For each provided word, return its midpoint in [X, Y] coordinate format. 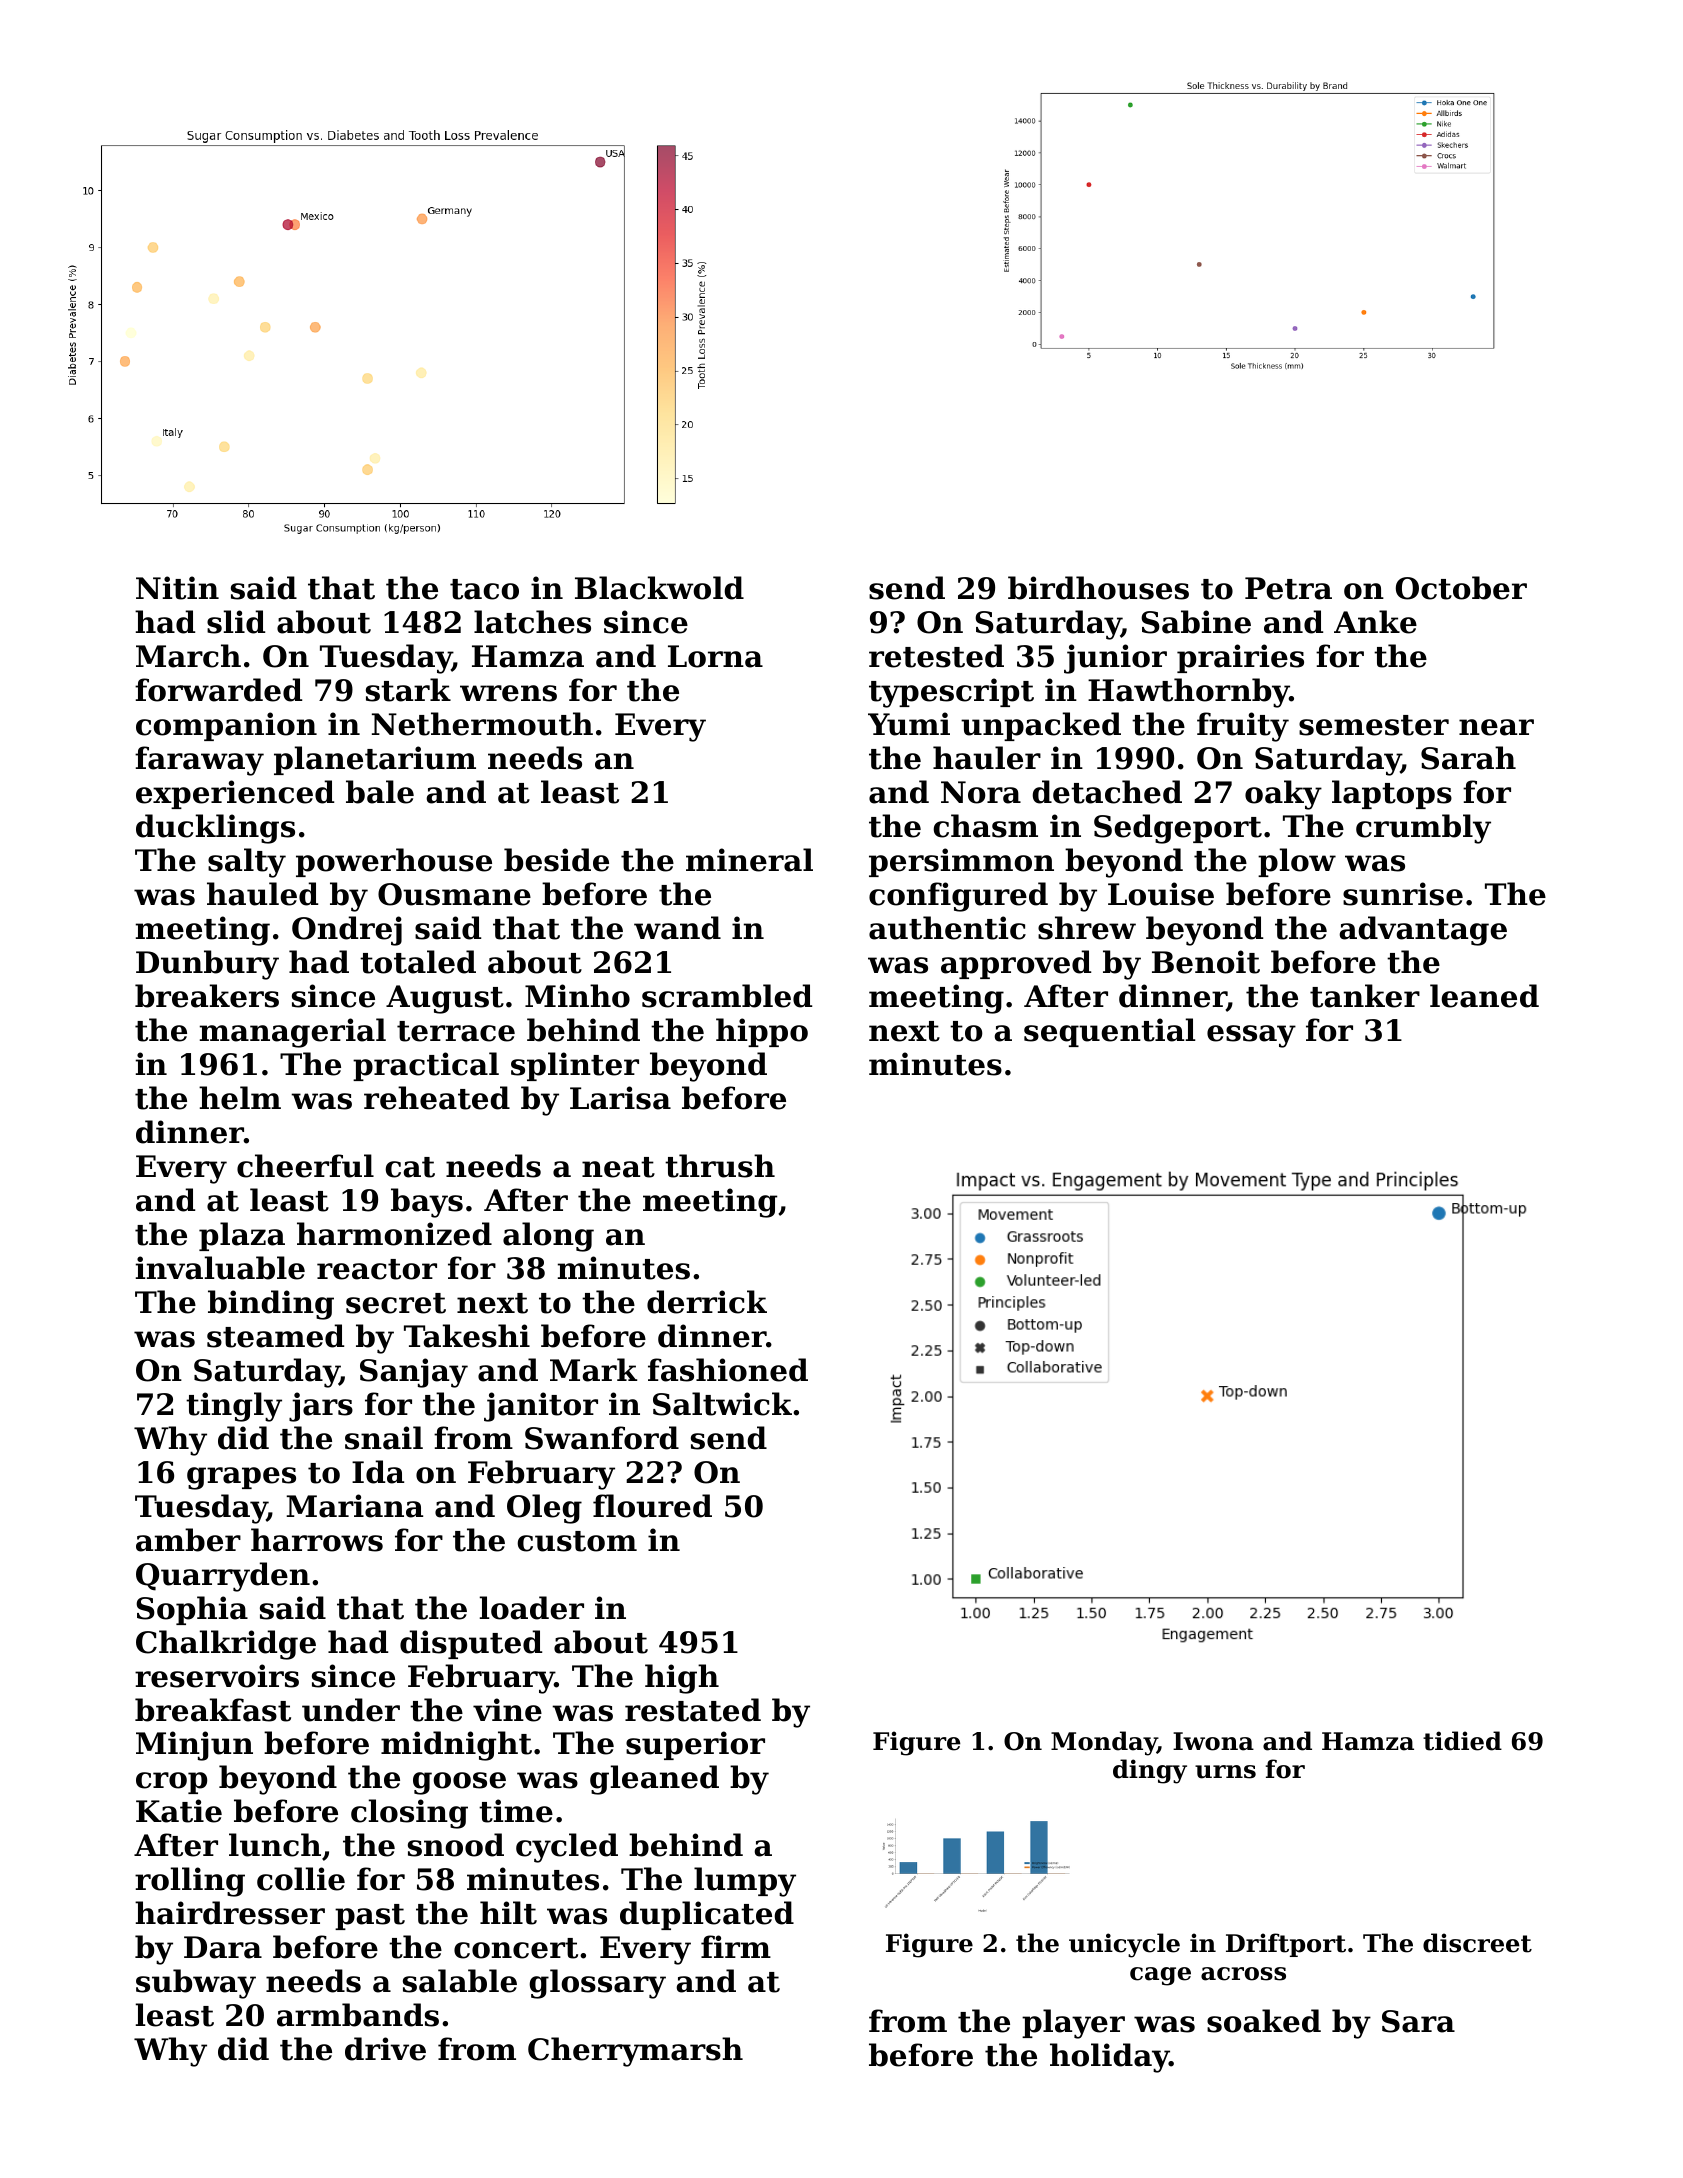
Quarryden [223, 1577]
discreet [1477, 1943]
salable [460, 1981]
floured [652, 1506]
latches [532, 622]
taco [484, 589]
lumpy [745, 1882]
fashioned [728, 1370]
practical [426, 1066]
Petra [1288, 588]
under [351, 1710]
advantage [1423, 931]
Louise [1161, 894]
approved [1016, 964]
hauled [262, 894]
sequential [1110, 1032]
